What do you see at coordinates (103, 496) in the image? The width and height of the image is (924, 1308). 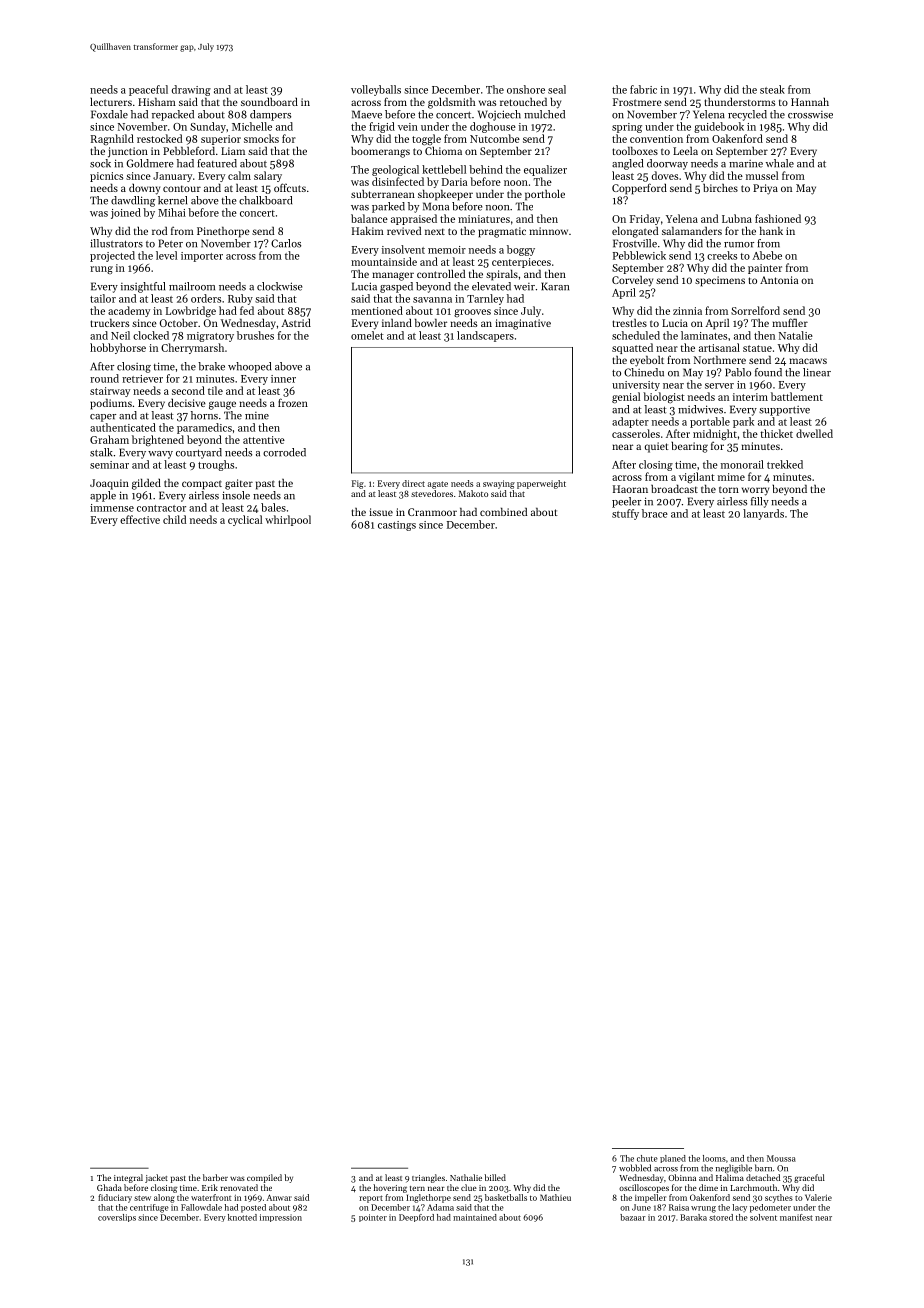 I see `apple` at bounding box center [103, 496].
